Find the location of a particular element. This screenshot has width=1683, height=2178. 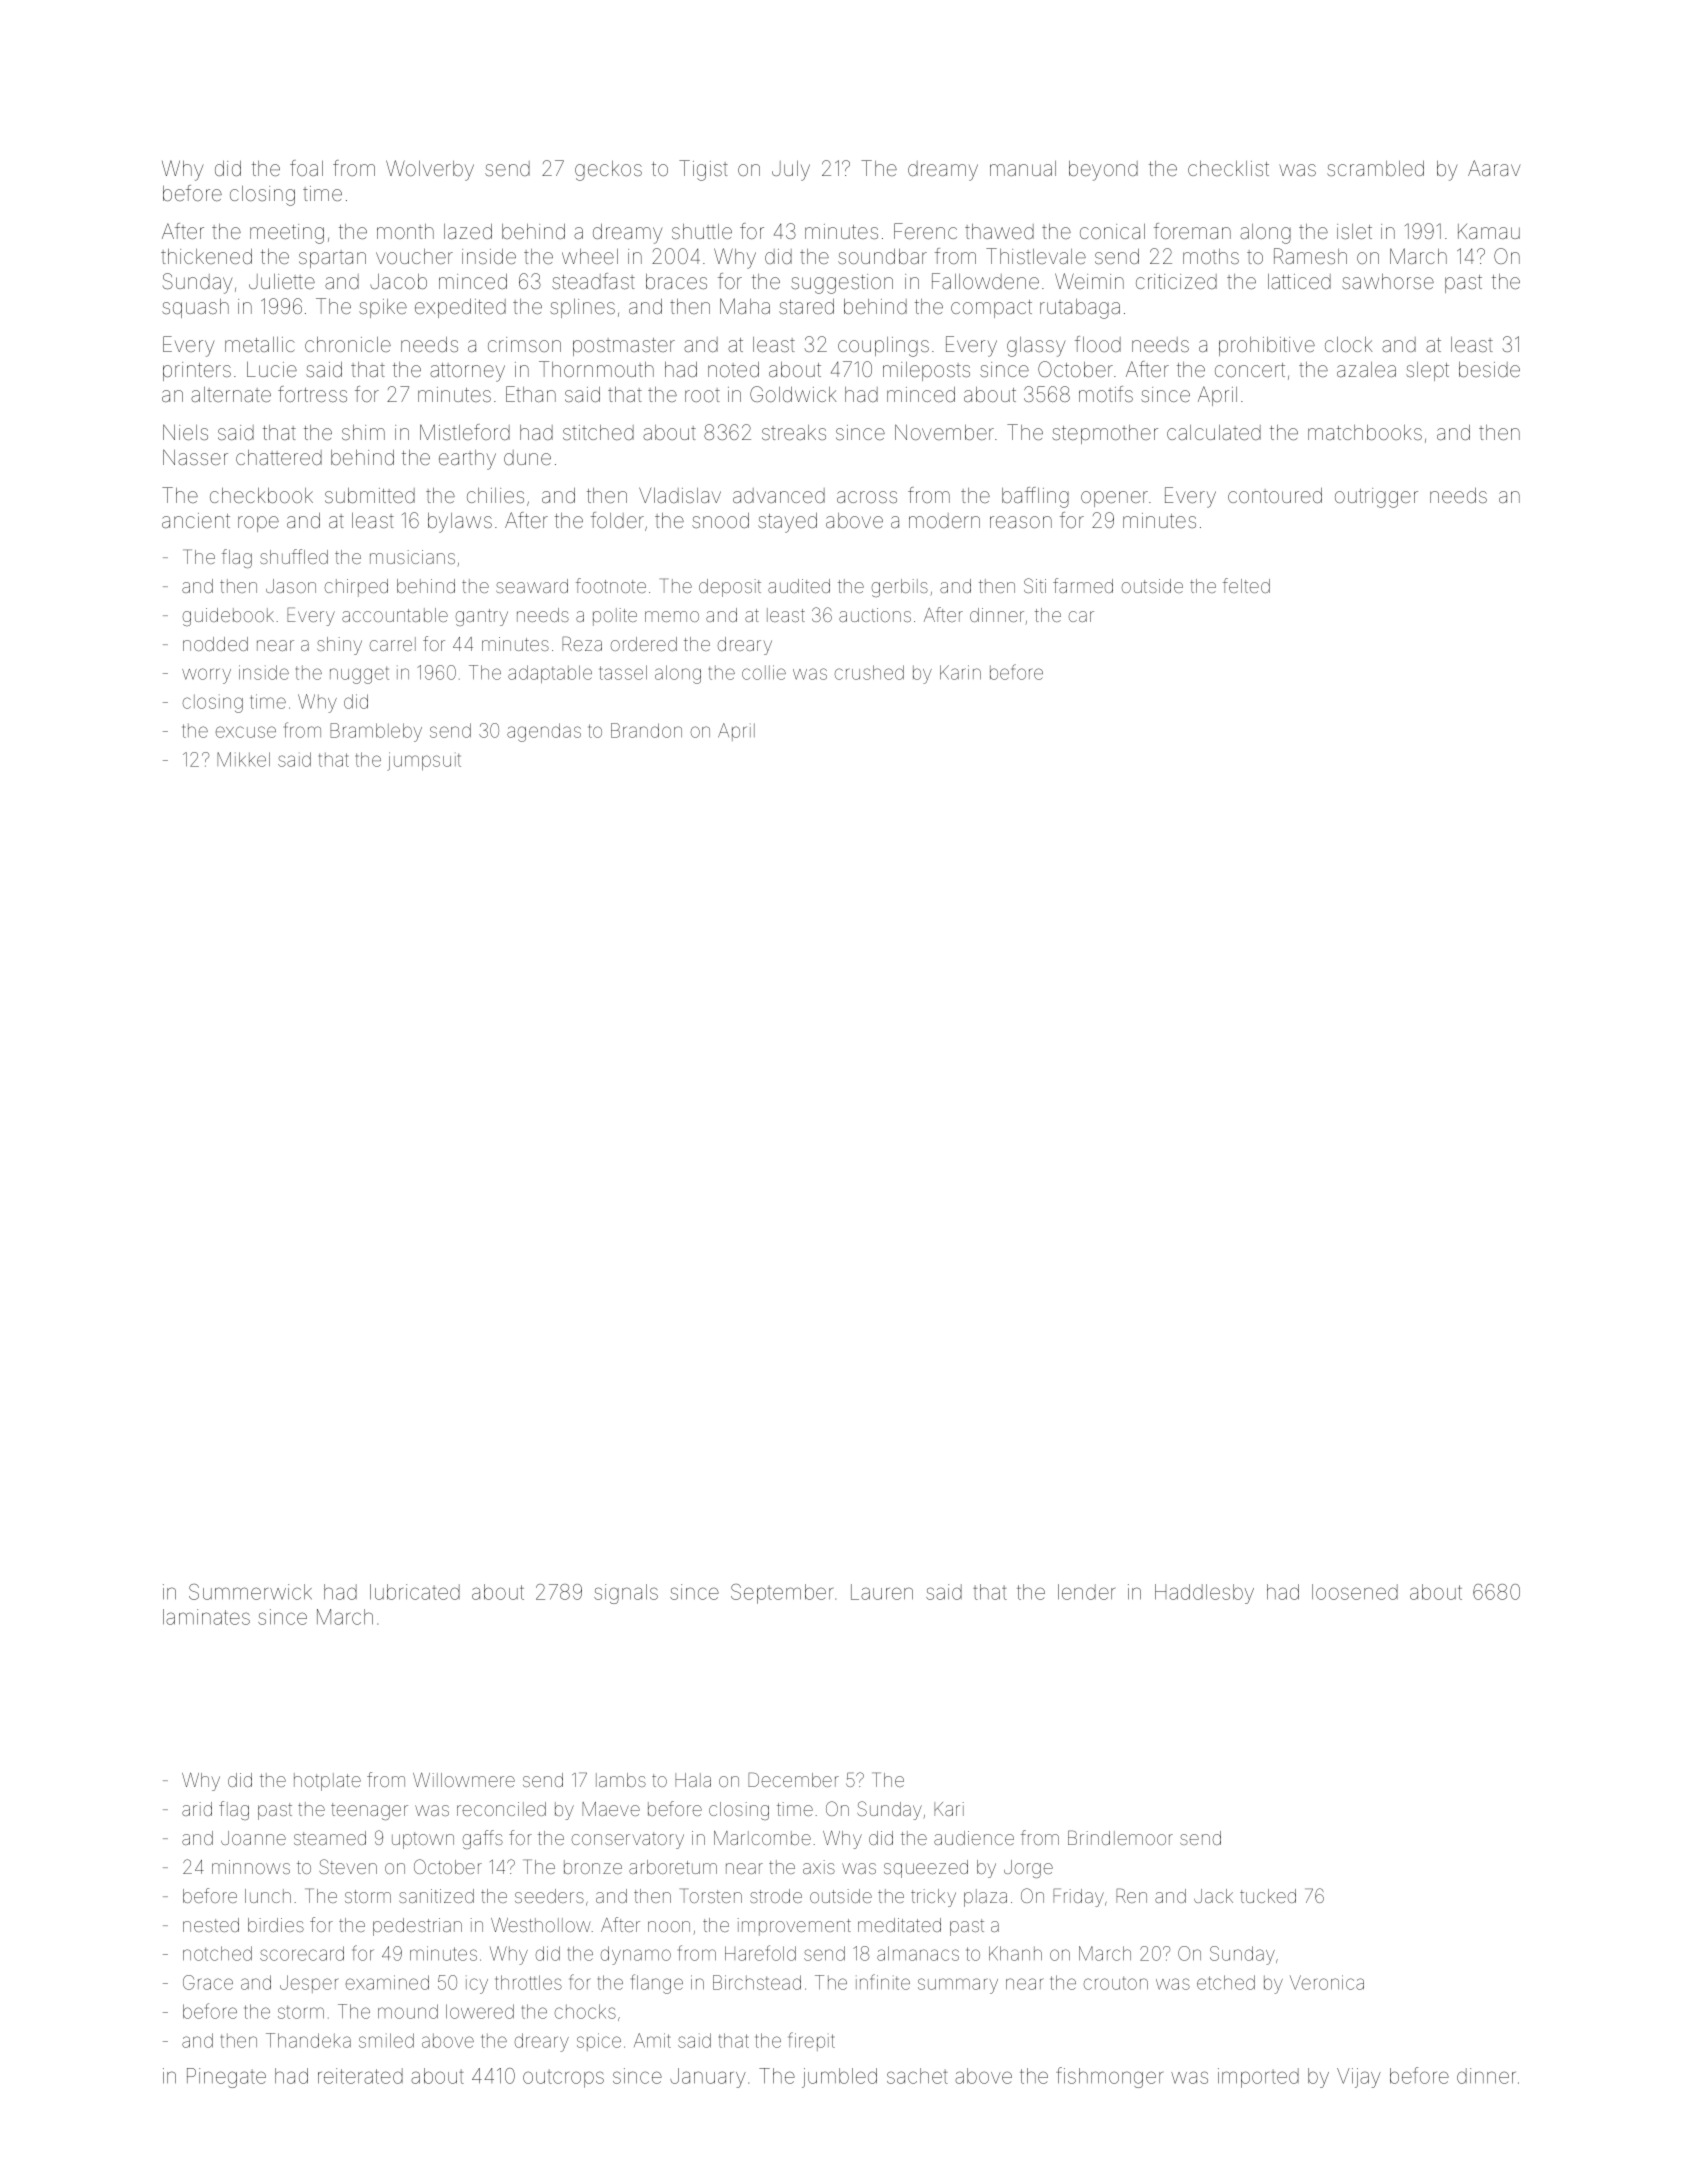

Pinegate is located at coordinates (226, 2078).
